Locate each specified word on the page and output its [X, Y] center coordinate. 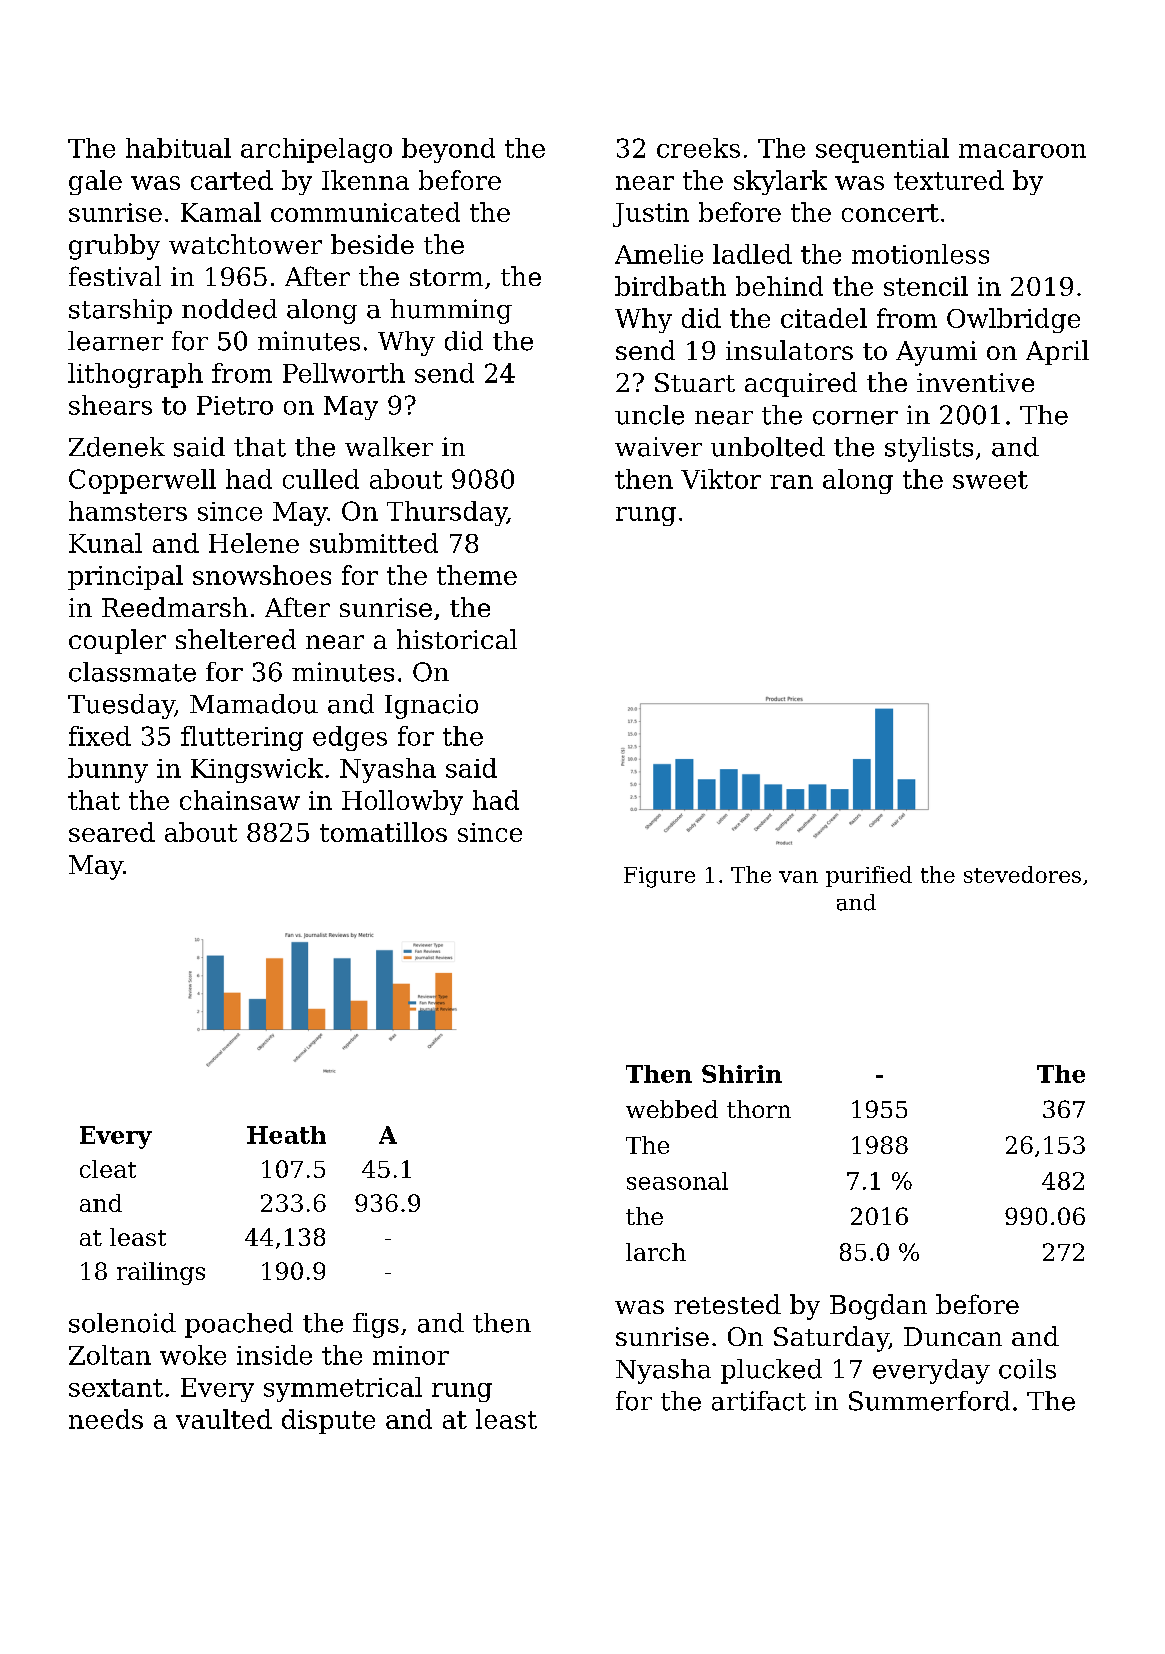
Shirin [742, 1074]
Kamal [221, 212]
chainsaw [240, 800]
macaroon [1022, 151]
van [798, 877]
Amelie [659, 254]
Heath [286, 1135]
